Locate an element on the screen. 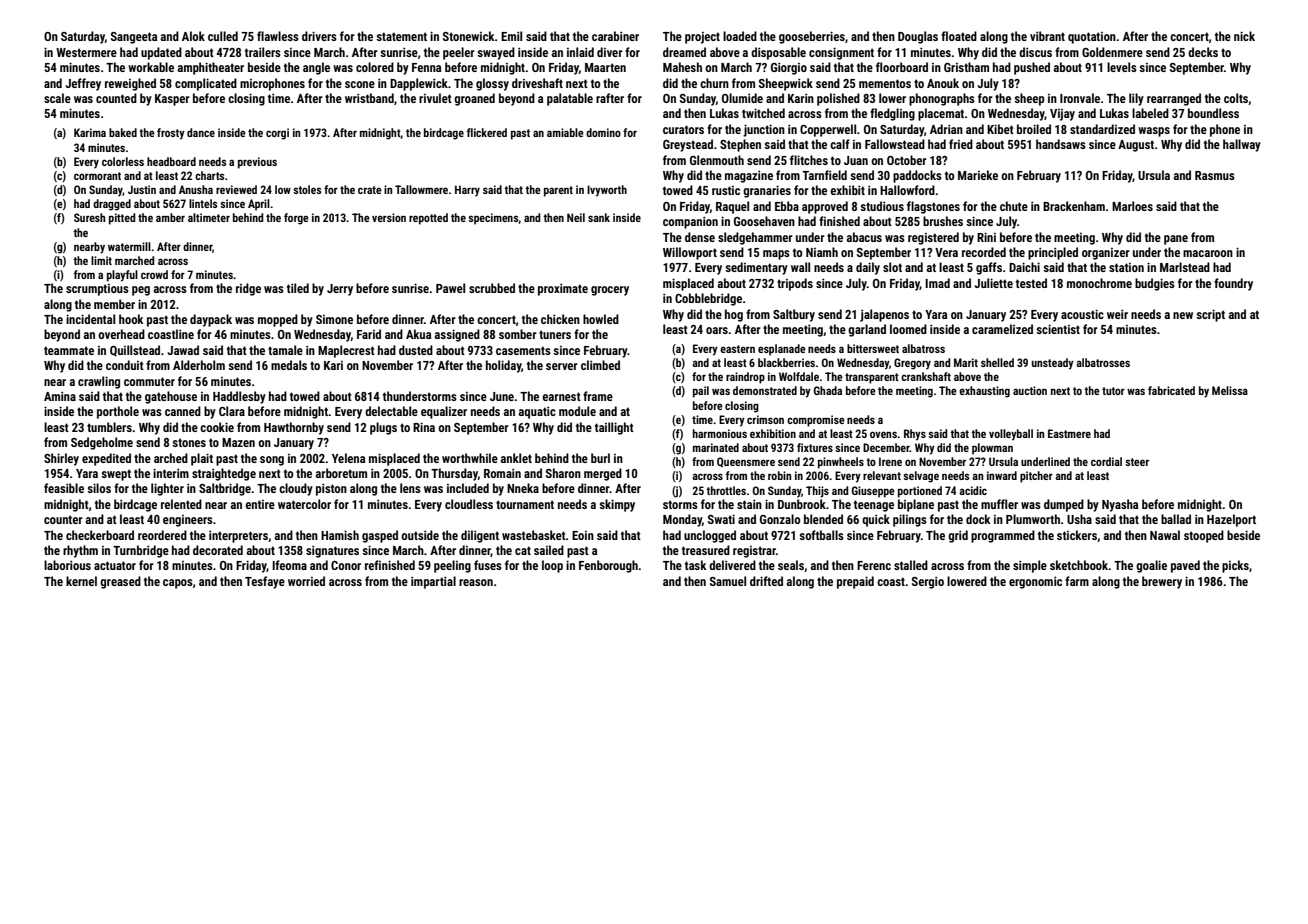 The width and height of the screenshot is (1308, 924). ovens is located at coordinates (883, 434).
